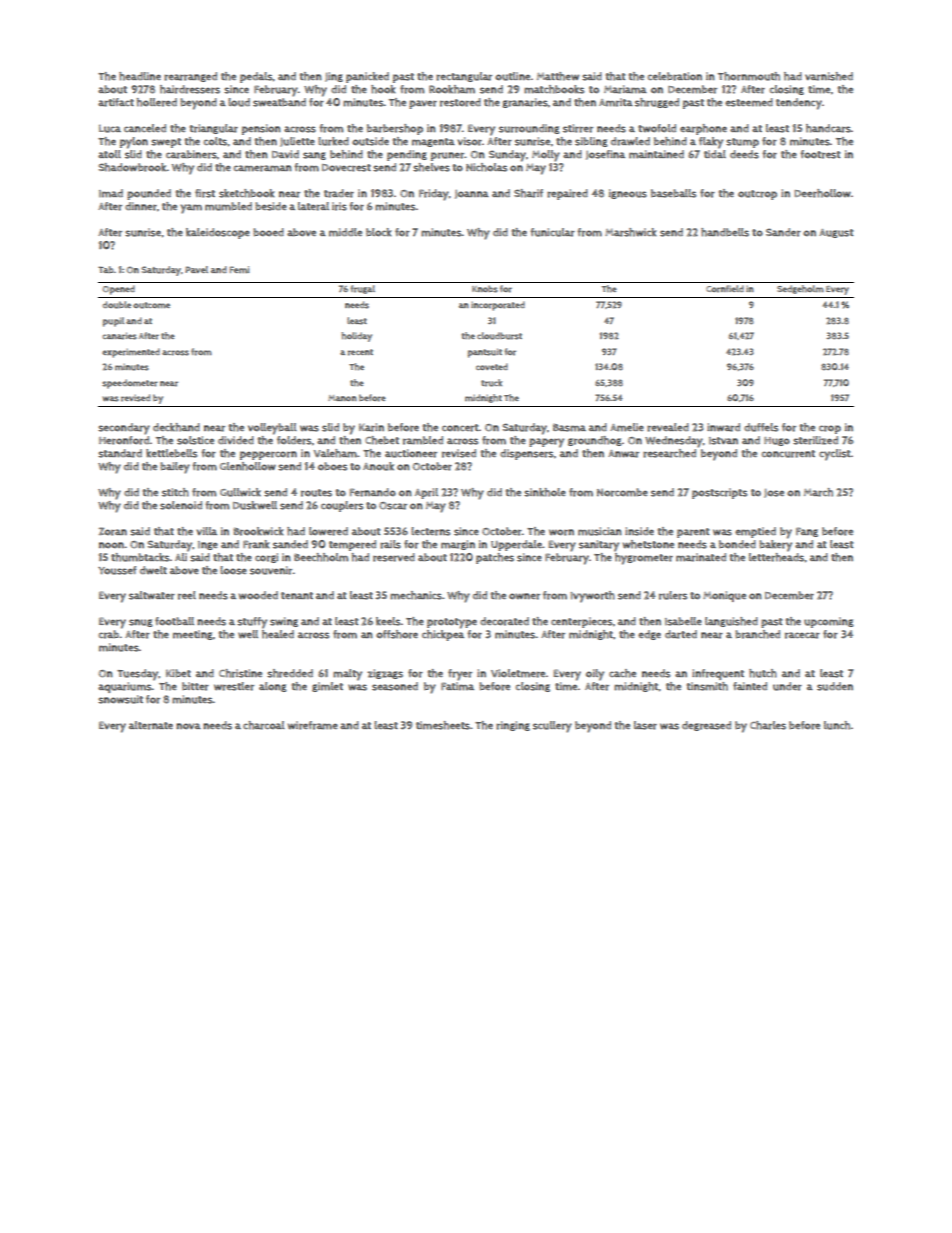 Image resolution: width=952 pixels, height=1233 pixels. What do you see at coordinates (837, 725) in the screenshot?
I see `lunch` at bounding box center [837, 725].
